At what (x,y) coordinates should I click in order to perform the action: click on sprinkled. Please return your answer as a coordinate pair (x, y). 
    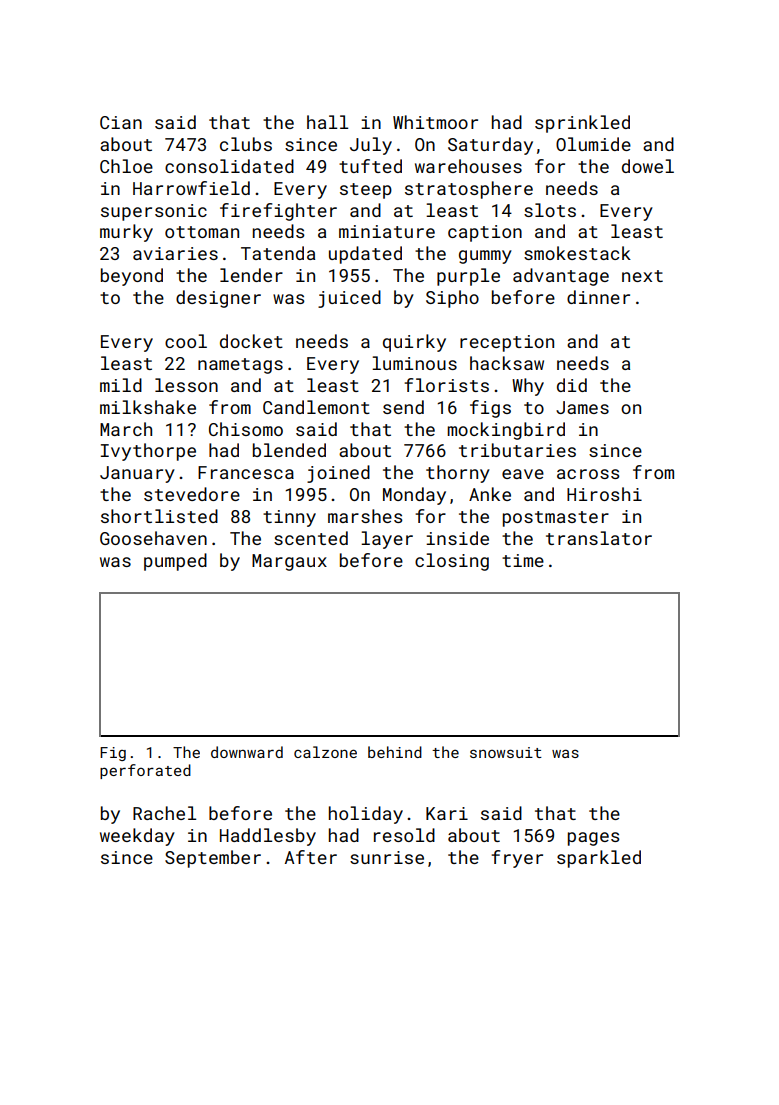
    Looking at the image, I should click on (582, 124).
